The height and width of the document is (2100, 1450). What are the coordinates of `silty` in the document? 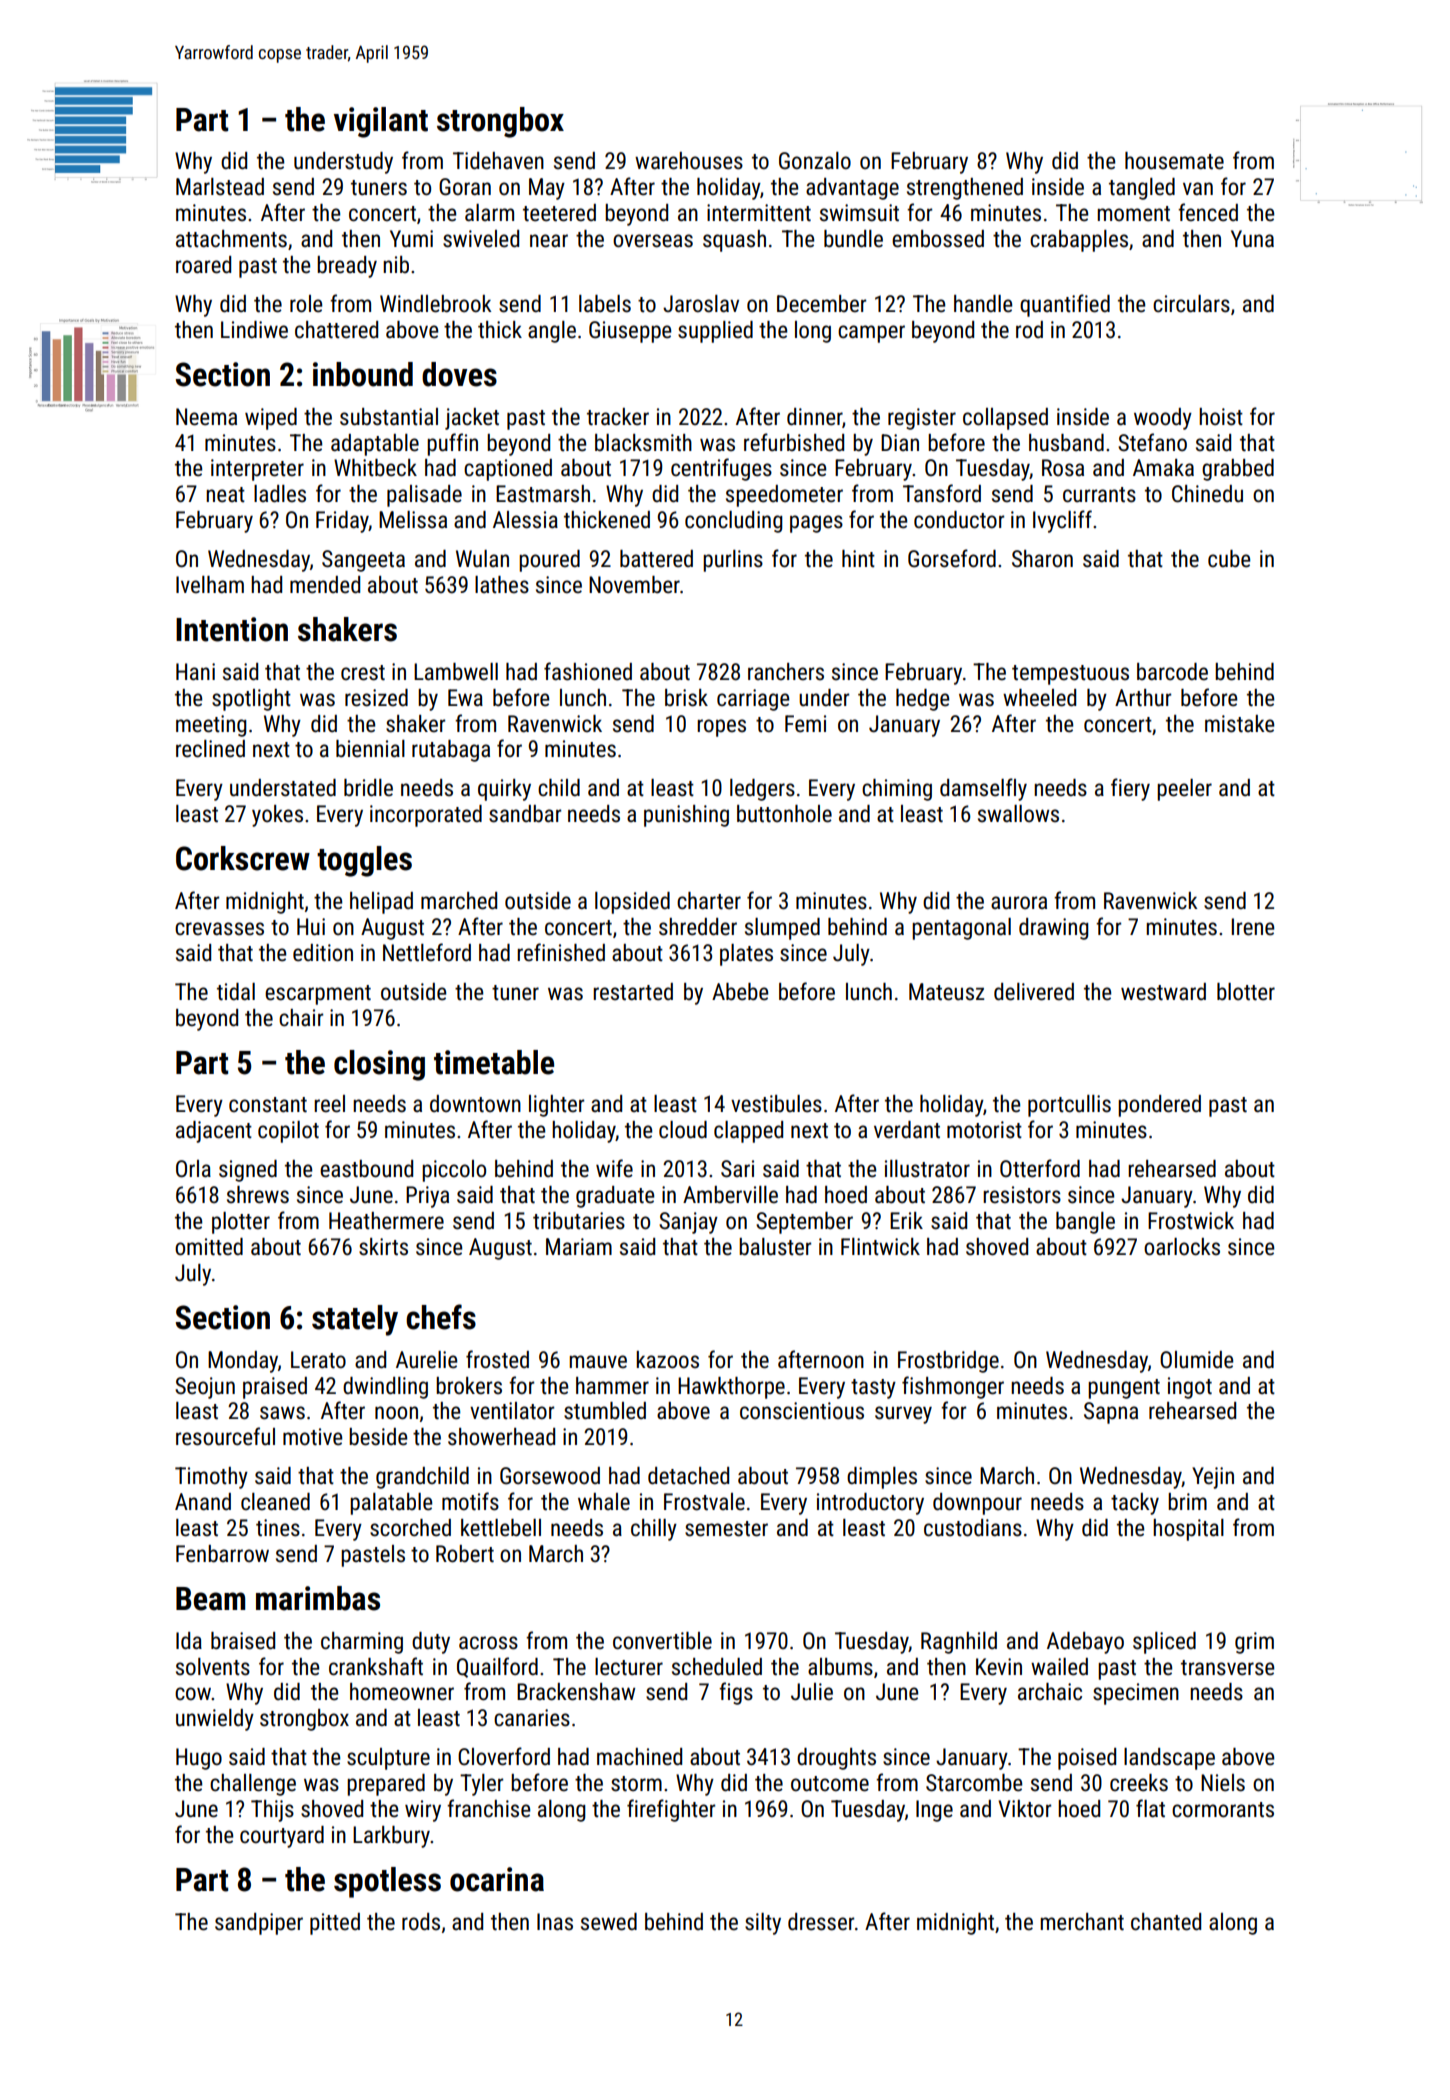 It's located at (763, 1924).
